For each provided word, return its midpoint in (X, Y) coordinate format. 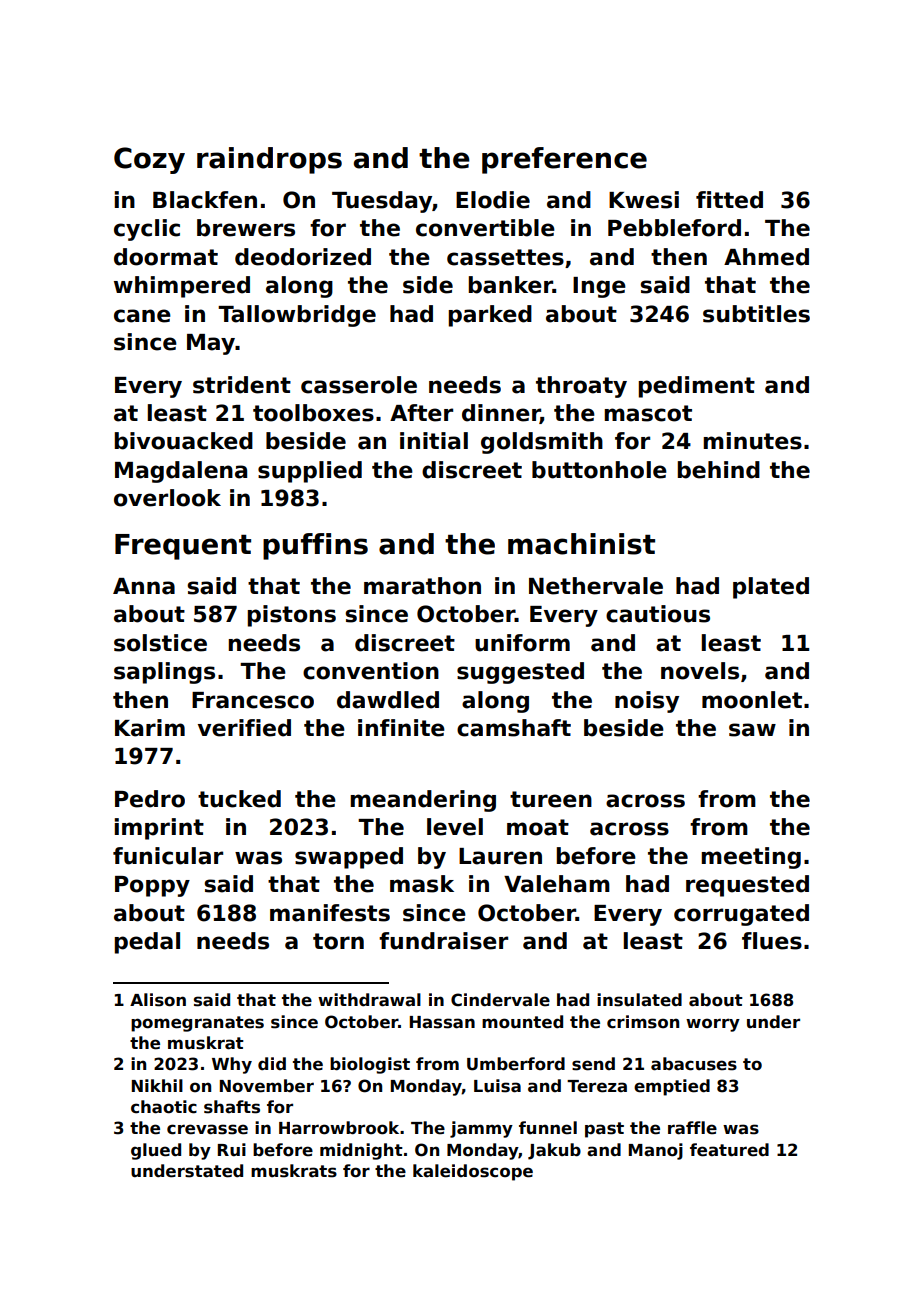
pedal (147, 943)
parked (490, 316)
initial (434, 441)
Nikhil (157, 1085)
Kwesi (644, 200)
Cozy (149, 160)
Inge (599, 287)
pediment (697, 387)
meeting (751, 858)
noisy (647, 702)
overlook (167, 498)
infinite (401, 728)
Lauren (500, 856)
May (211, 344)
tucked (239, 799)
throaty (581, 387)
